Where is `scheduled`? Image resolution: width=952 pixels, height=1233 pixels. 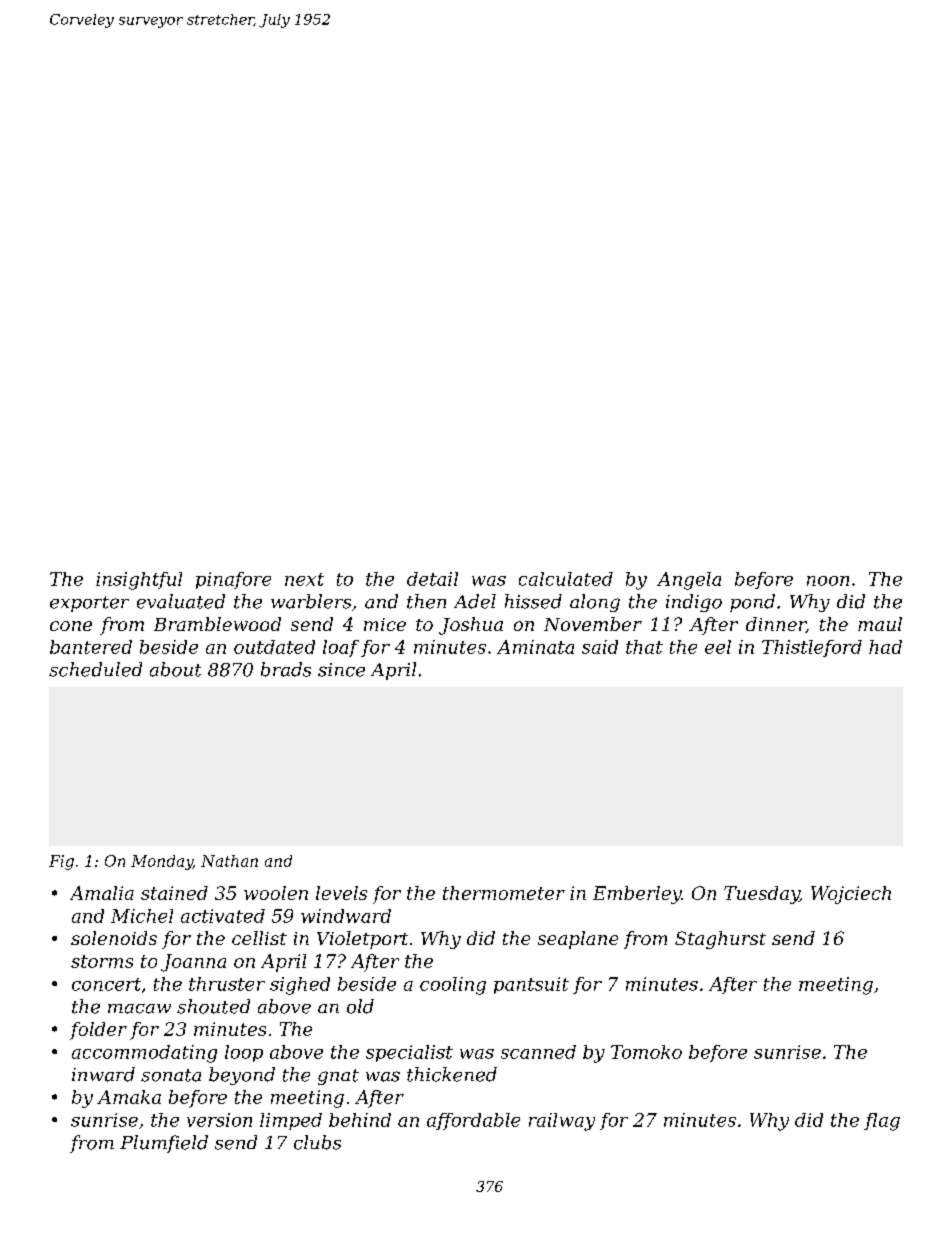
scheduled is located at coordinates (95, 669).
